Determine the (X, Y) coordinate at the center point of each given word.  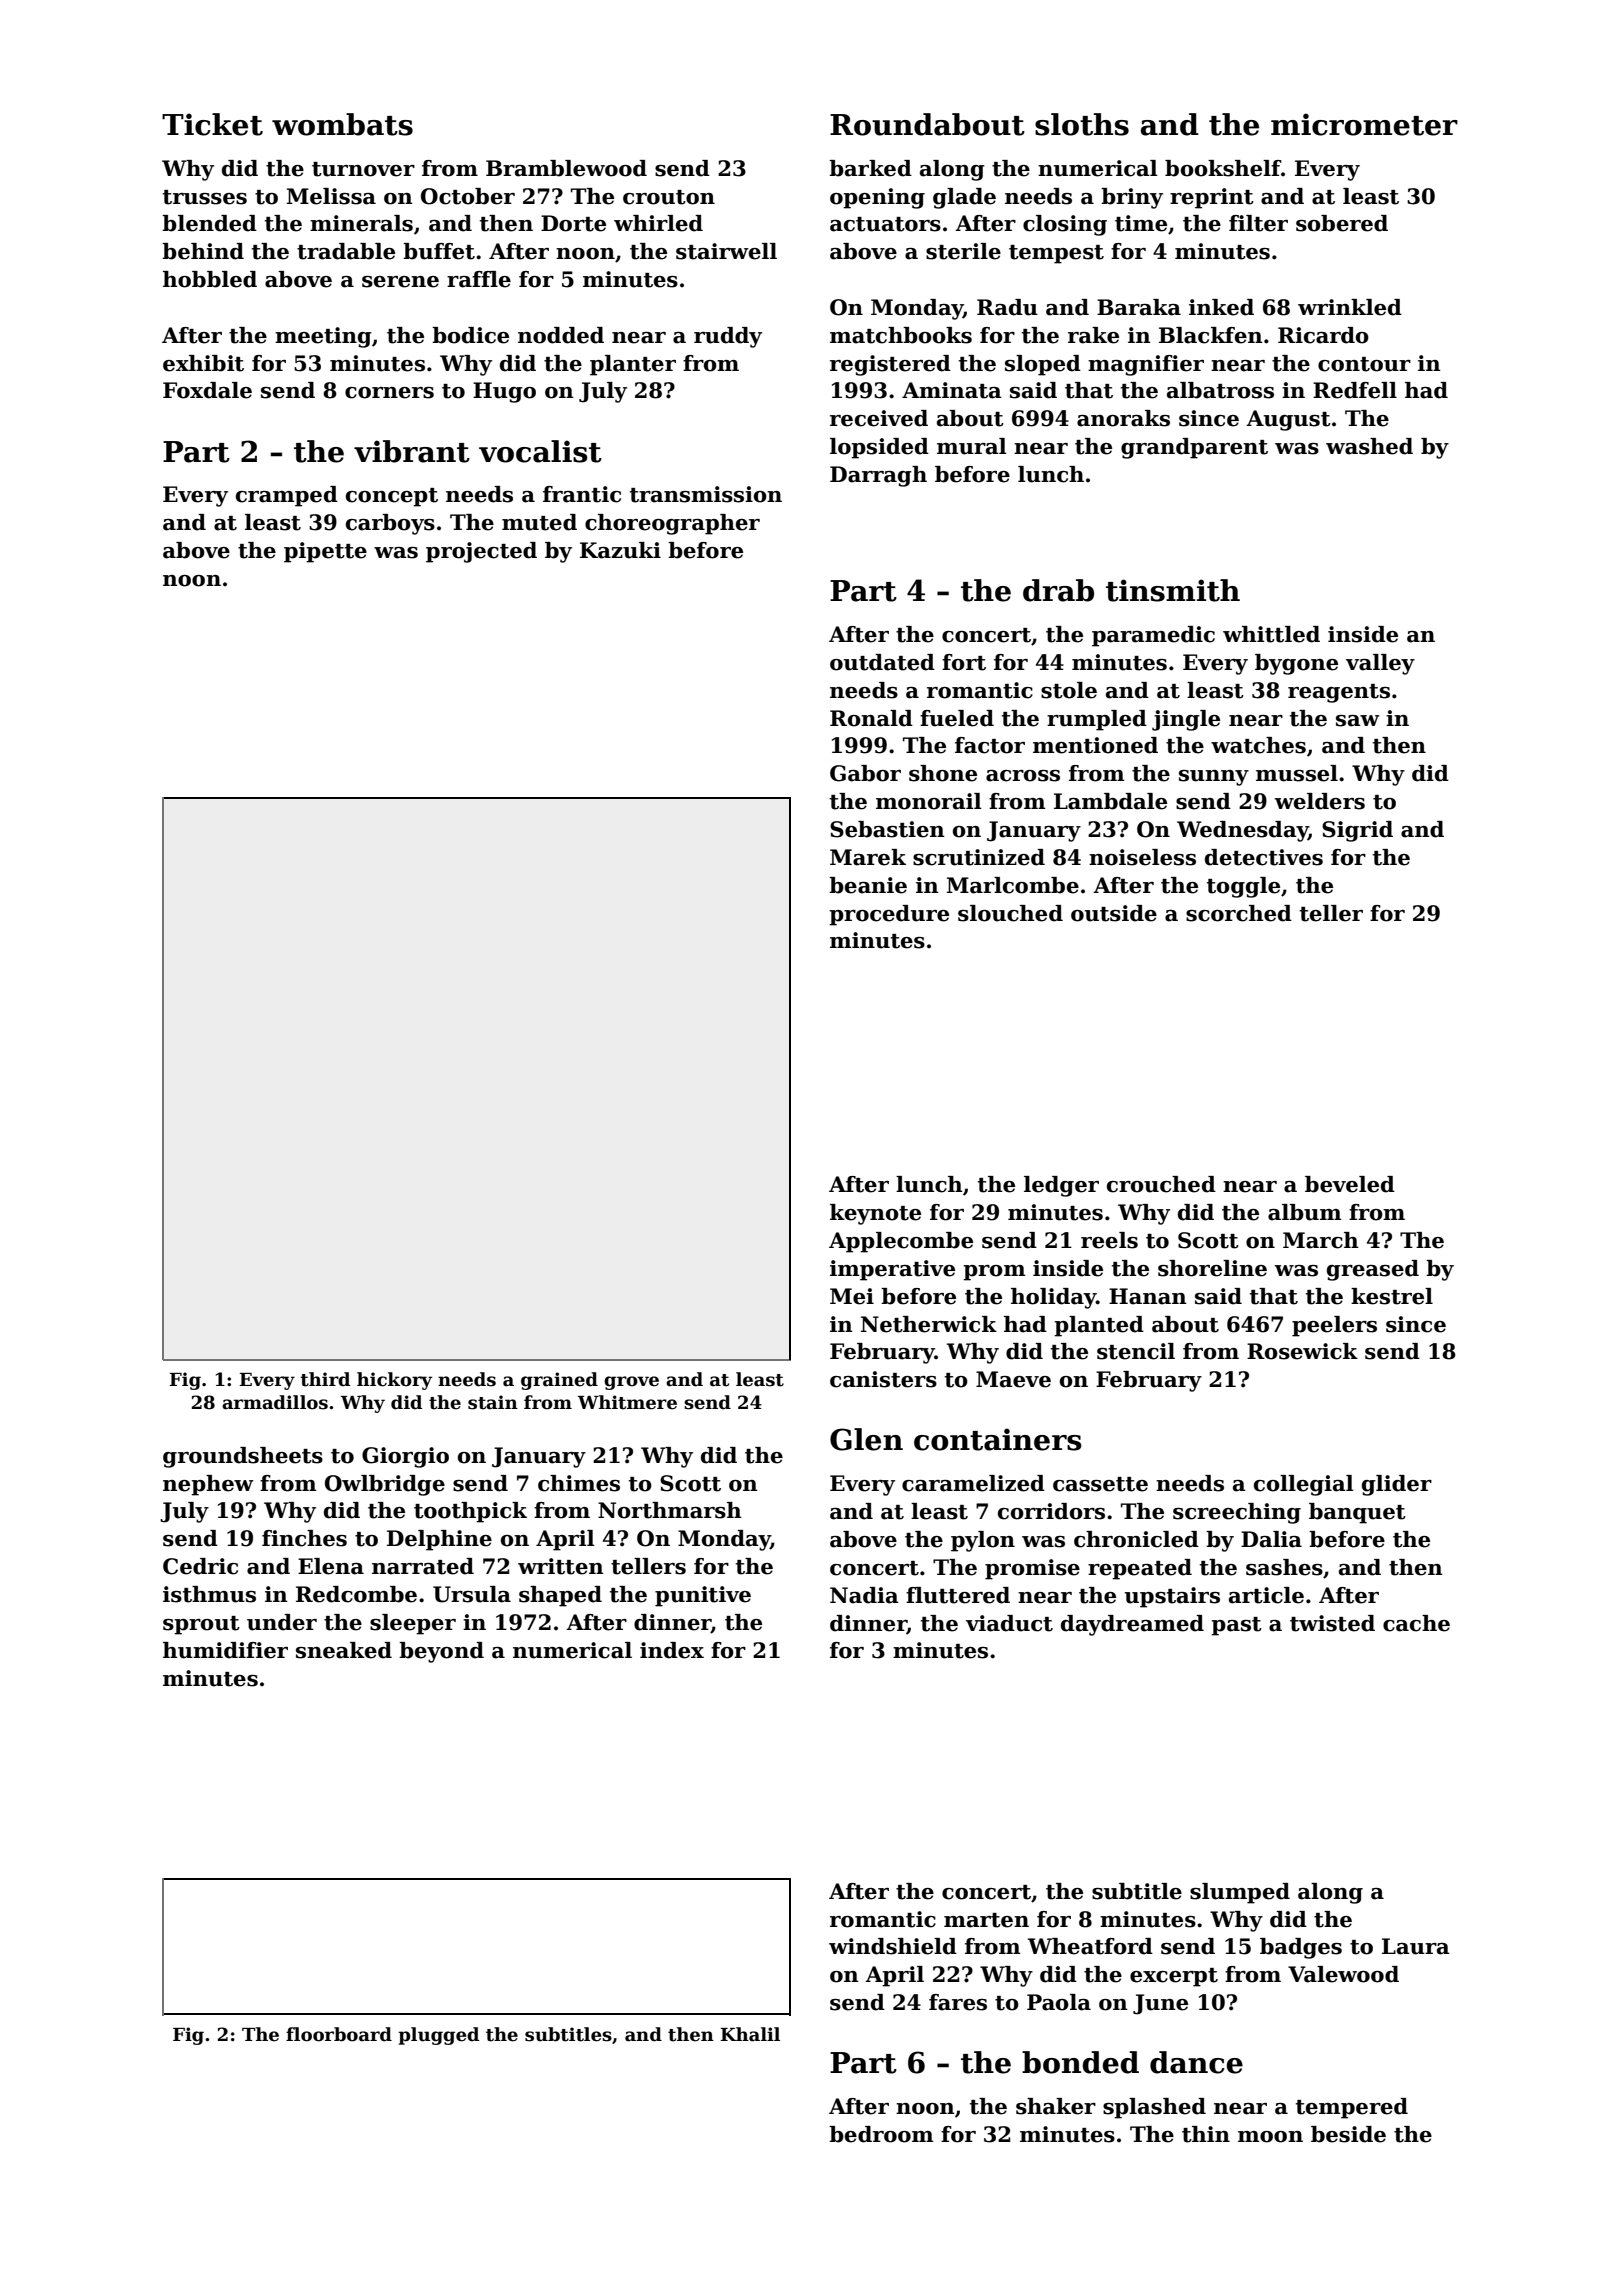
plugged (438, 2036)
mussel (1297, 773)
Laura (1416, 1946)
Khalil (750, 2034)
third (325, 1379)
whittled (1271, 634)
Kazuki (620, 550)
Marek (868, 857)
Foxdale (207, 390)
